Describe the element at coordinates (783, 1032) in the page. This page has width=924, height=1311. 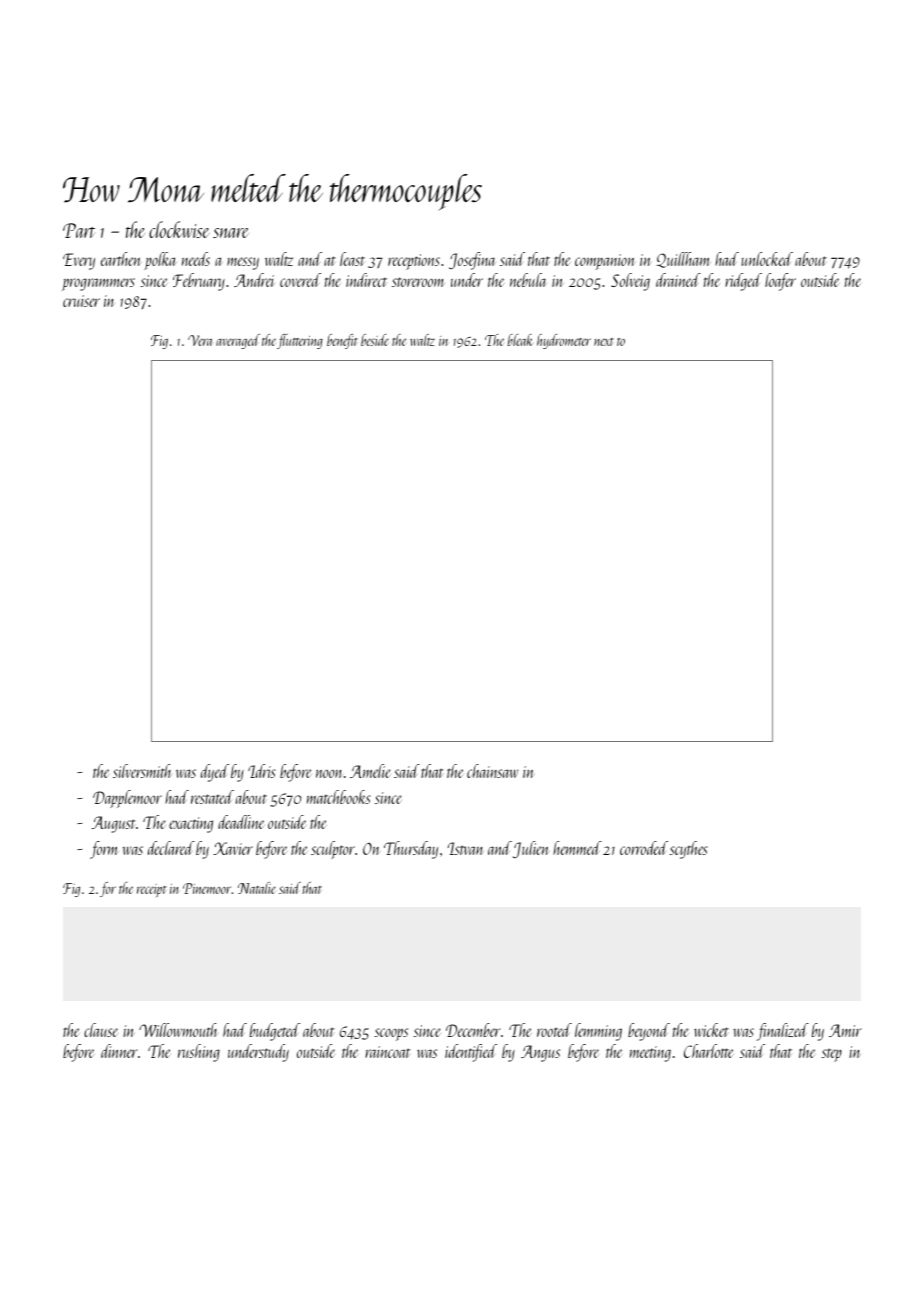
I see `finalized` at that location.
